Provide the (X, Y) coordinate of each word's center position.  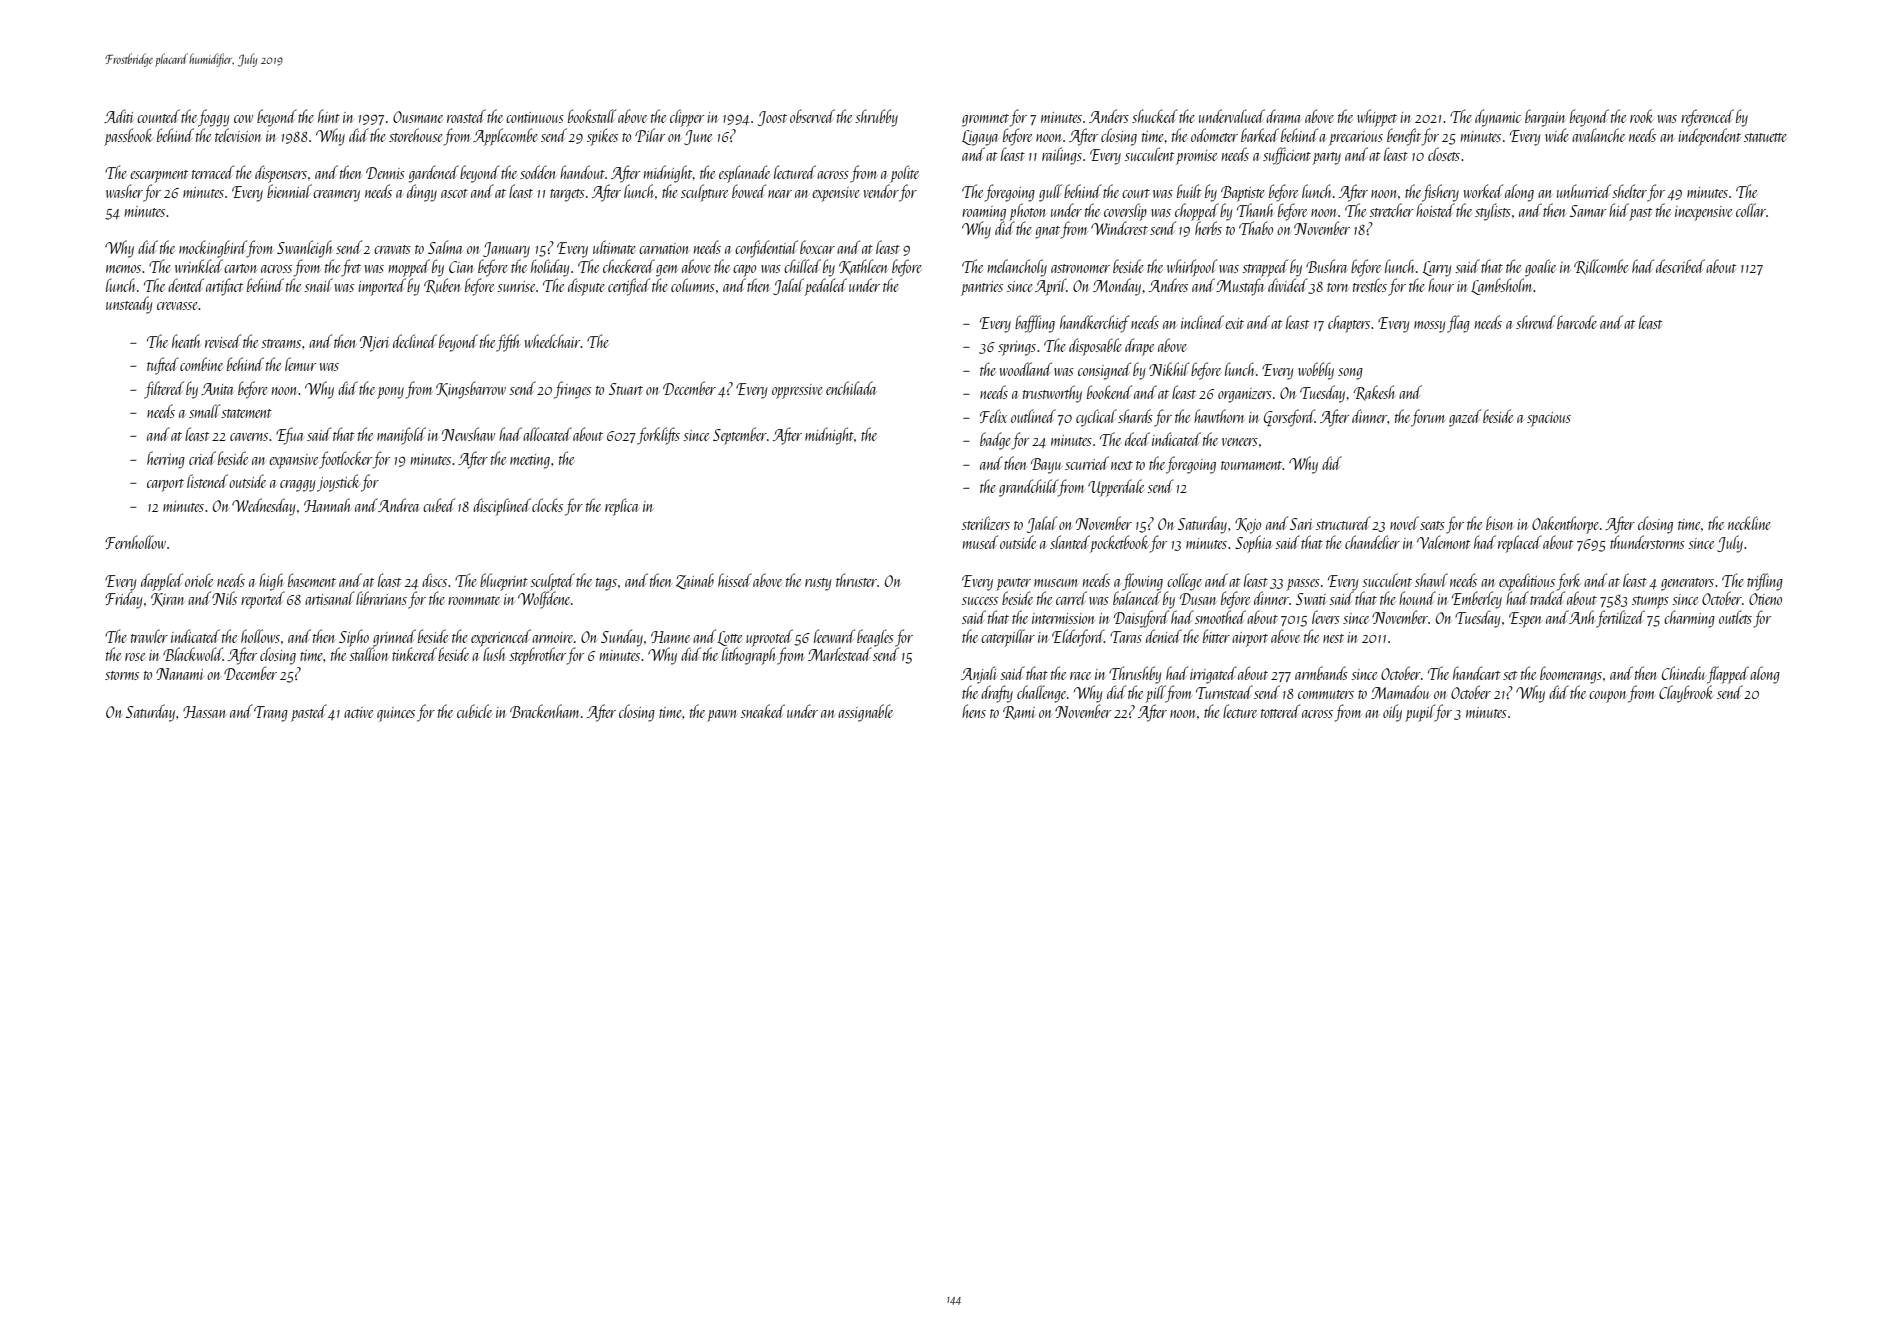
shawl (1431, 580)
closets (1444, 154)
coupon (1607, 697)
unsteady (129, 305)
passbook (128, 137)
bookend (1109, 392)
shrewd (1535, 322)
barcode (1577, 322)
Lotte (729, 638)
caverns (249, 437)
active (358, 712)
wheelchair (552, 341)
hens (974, 711)
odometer (1214, 135)
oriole (199, 580)
